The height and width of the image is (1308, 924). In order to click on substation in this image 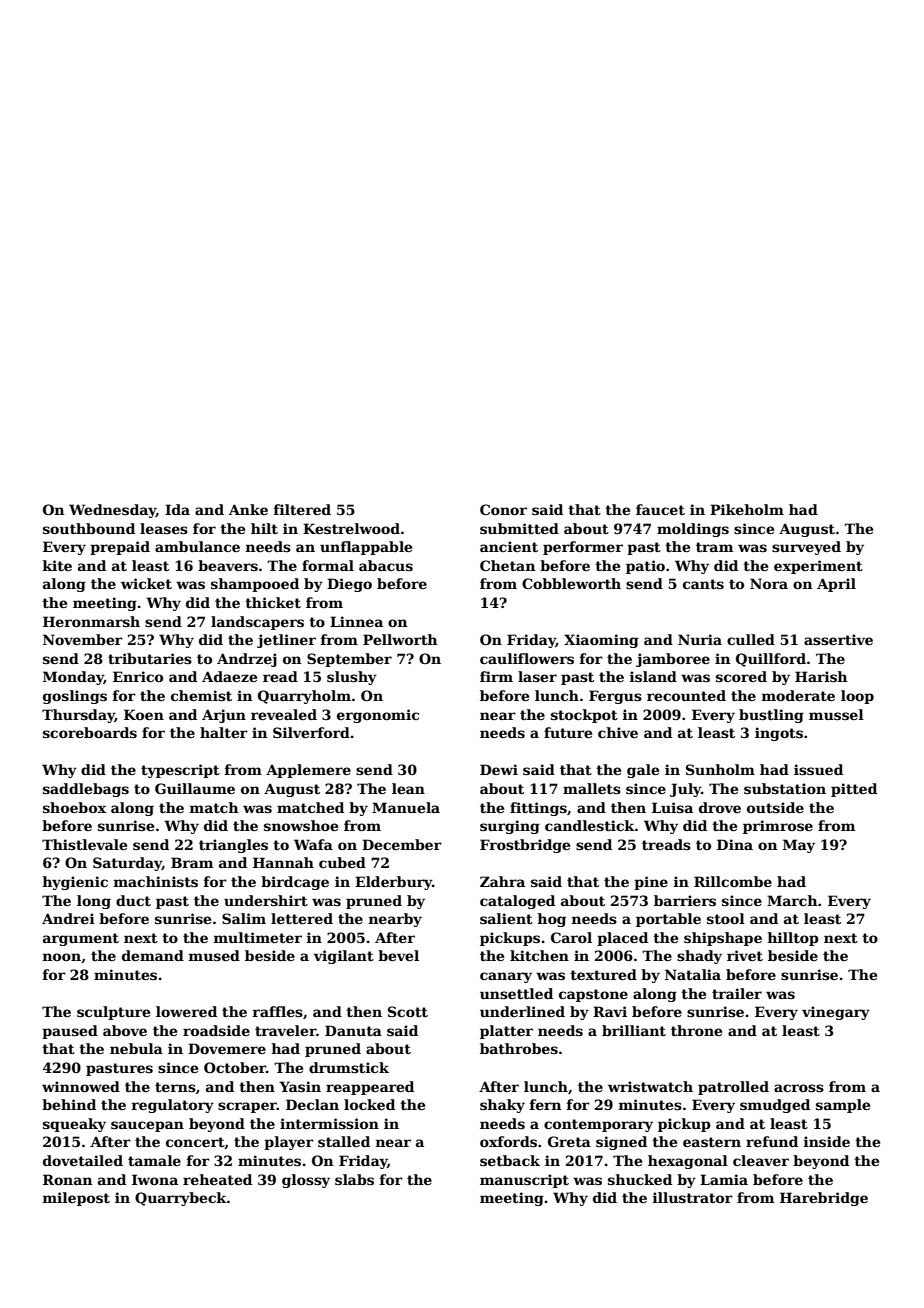, I will do `click(785, 788)`.
